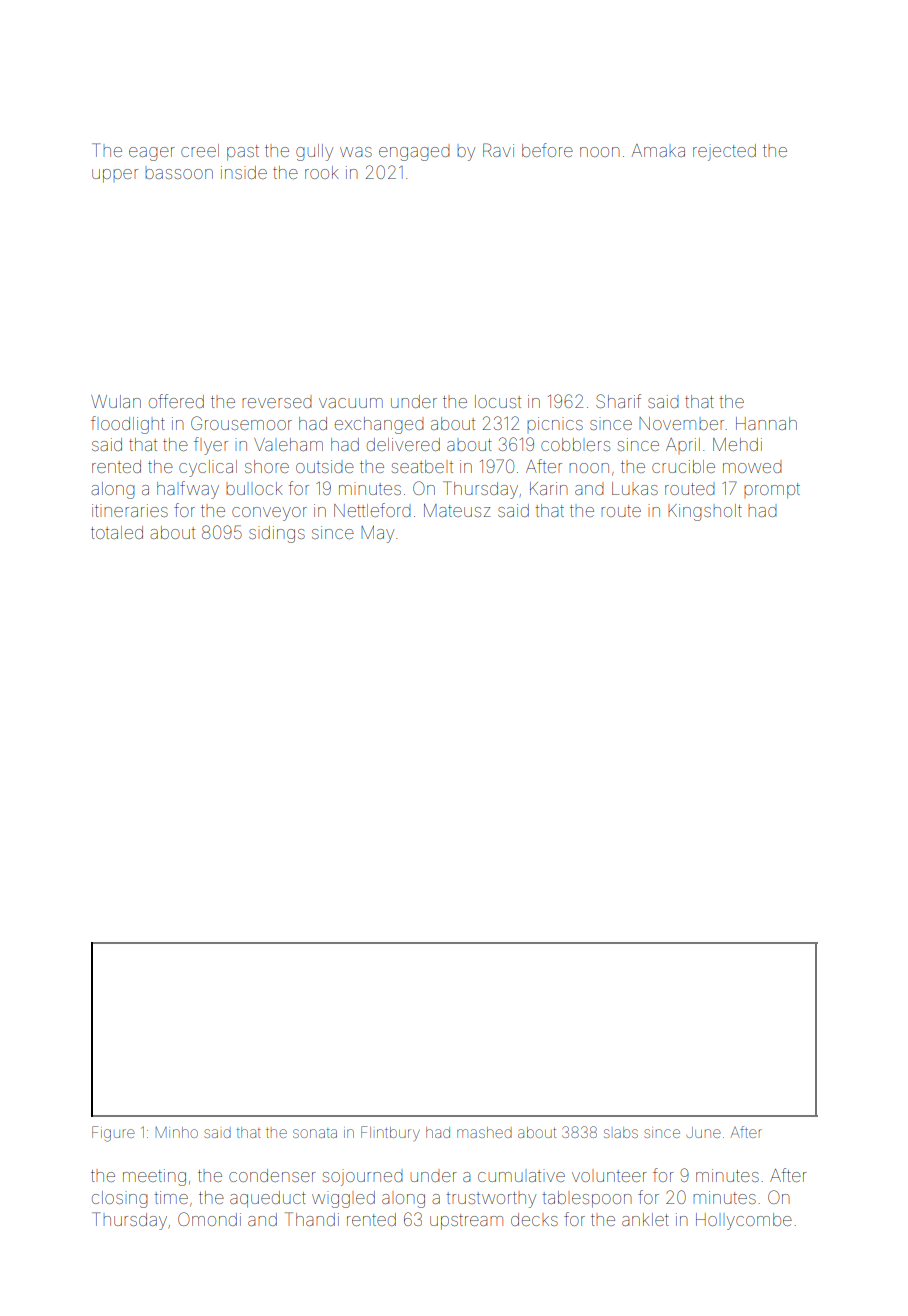 This screenshot has height=1316, width=908. What do you see at coordinates (498, 401) in the screenshot?
I see `locust` at bounding box center [498, 401].
